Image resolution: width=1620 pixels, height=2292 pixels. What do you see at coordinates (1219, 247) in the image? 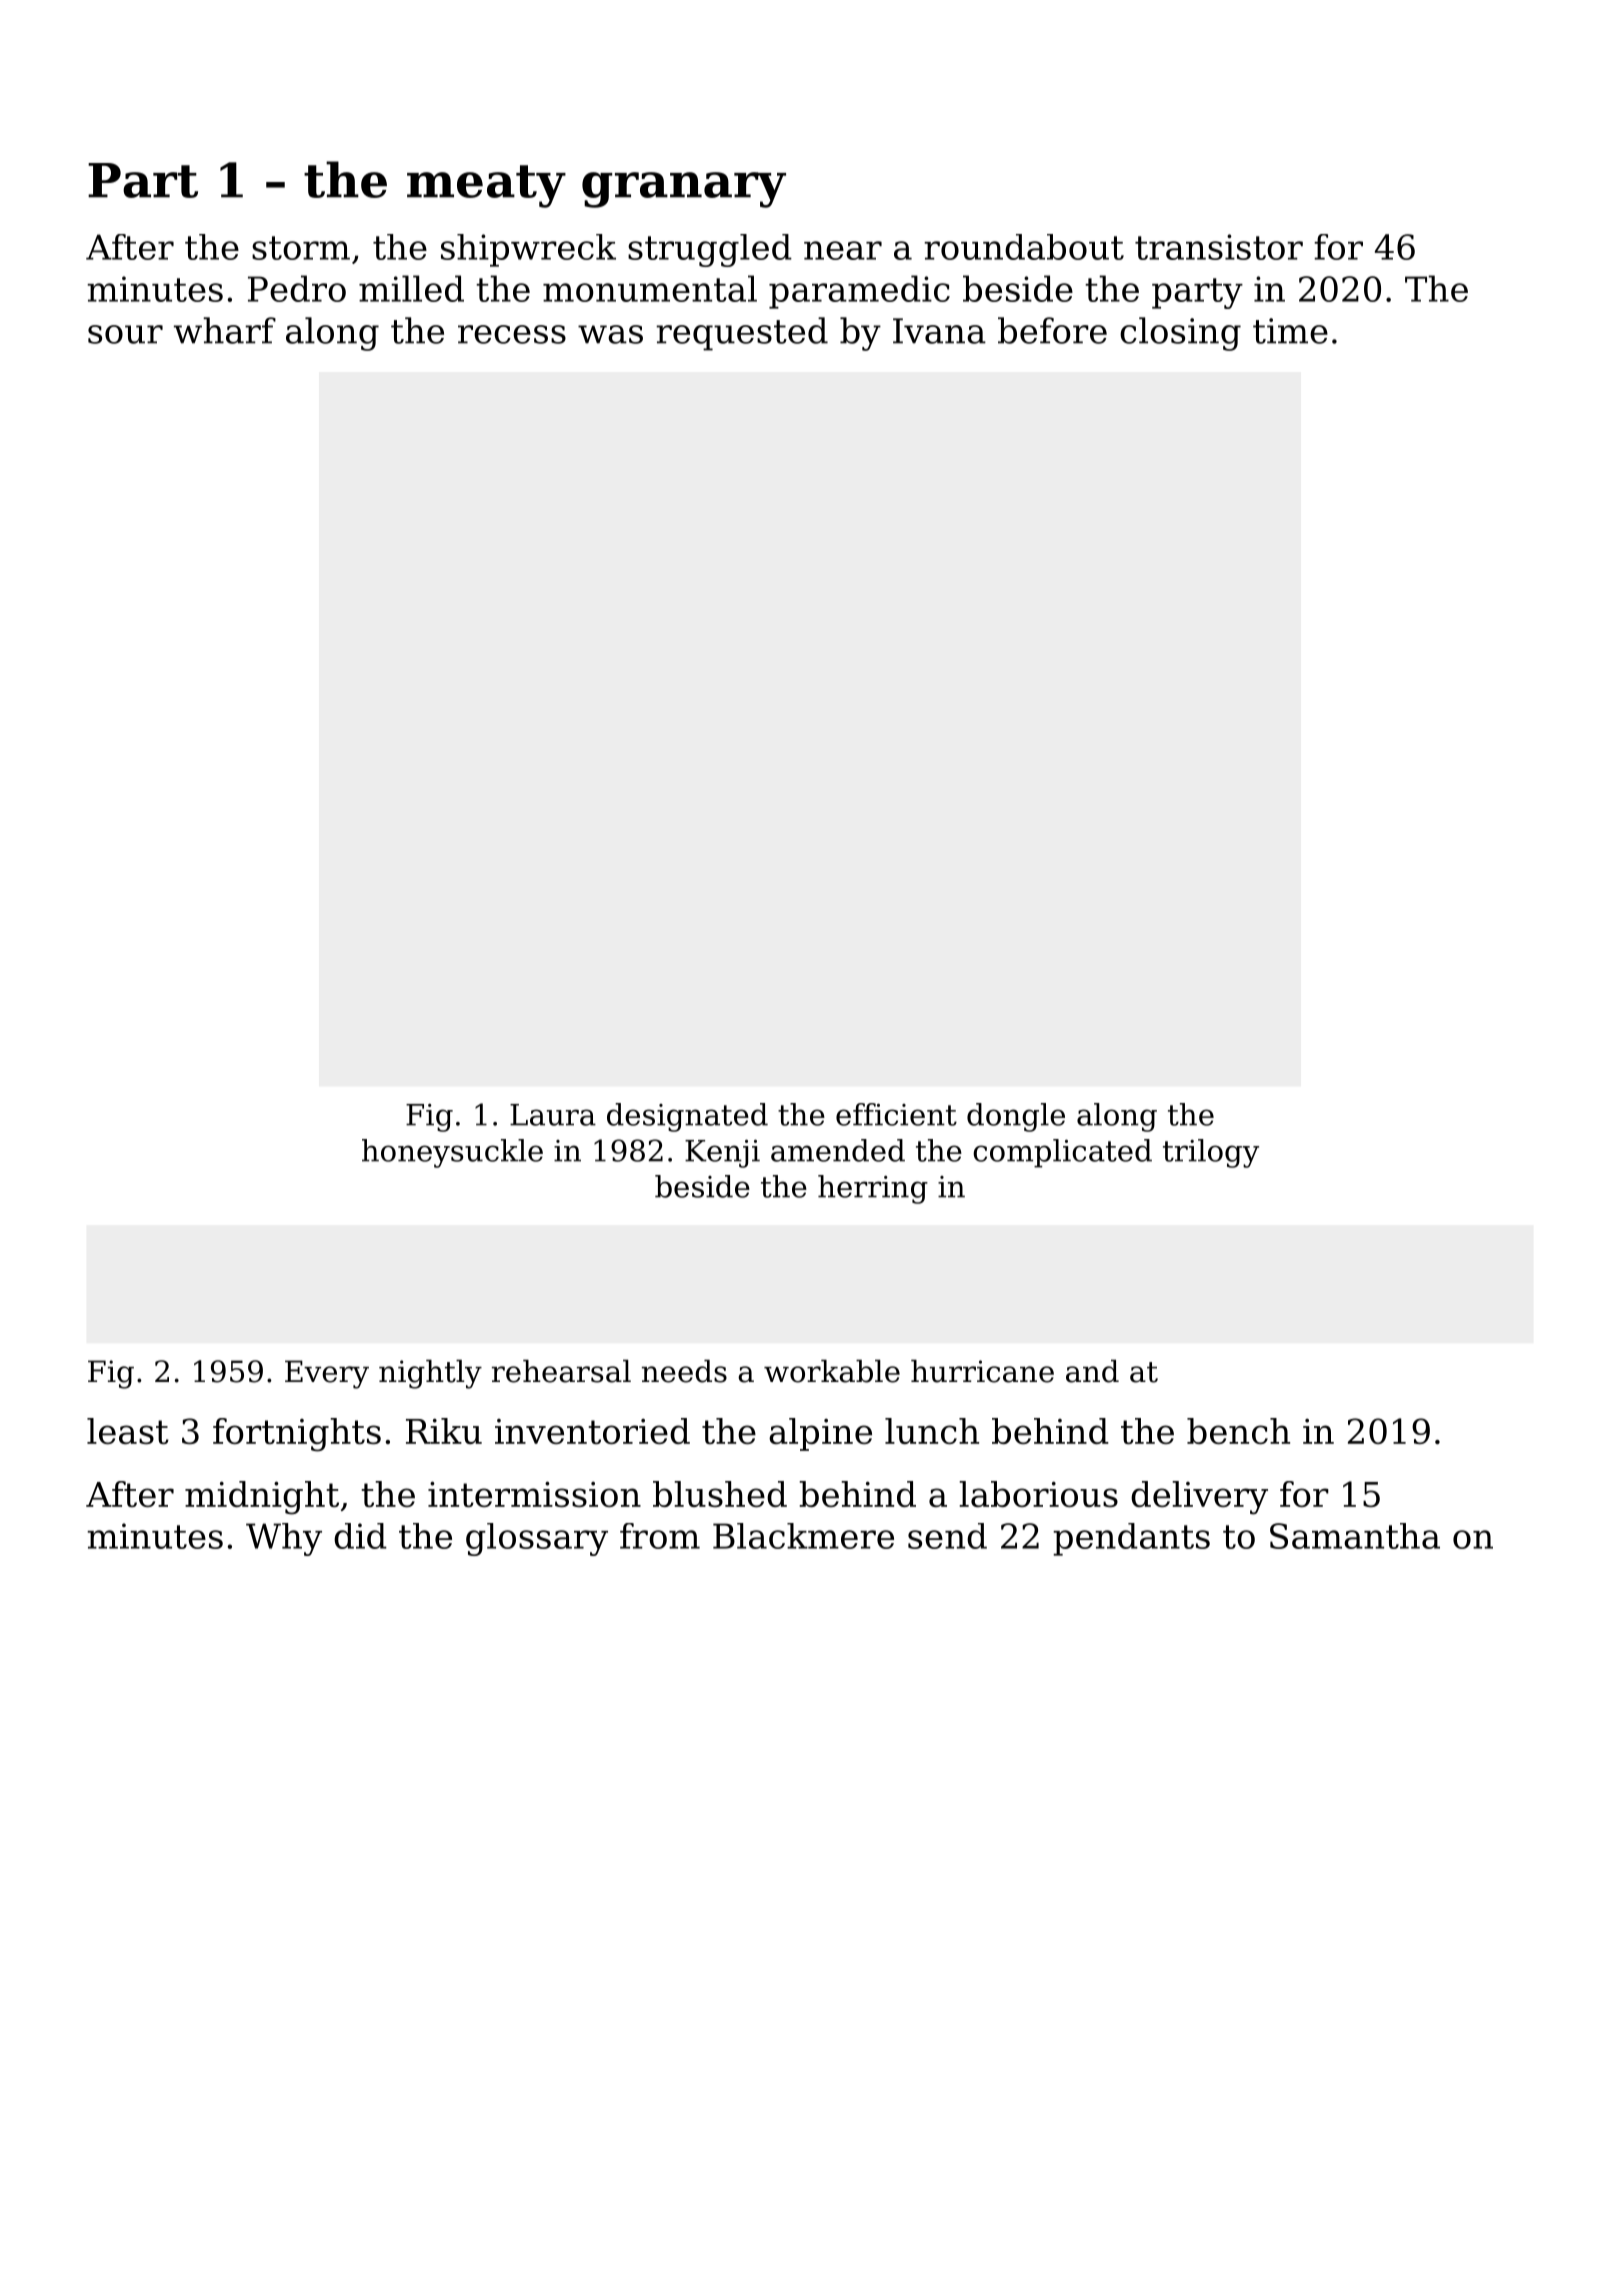
I see `transistor` at bounding box center [1219, 247].
